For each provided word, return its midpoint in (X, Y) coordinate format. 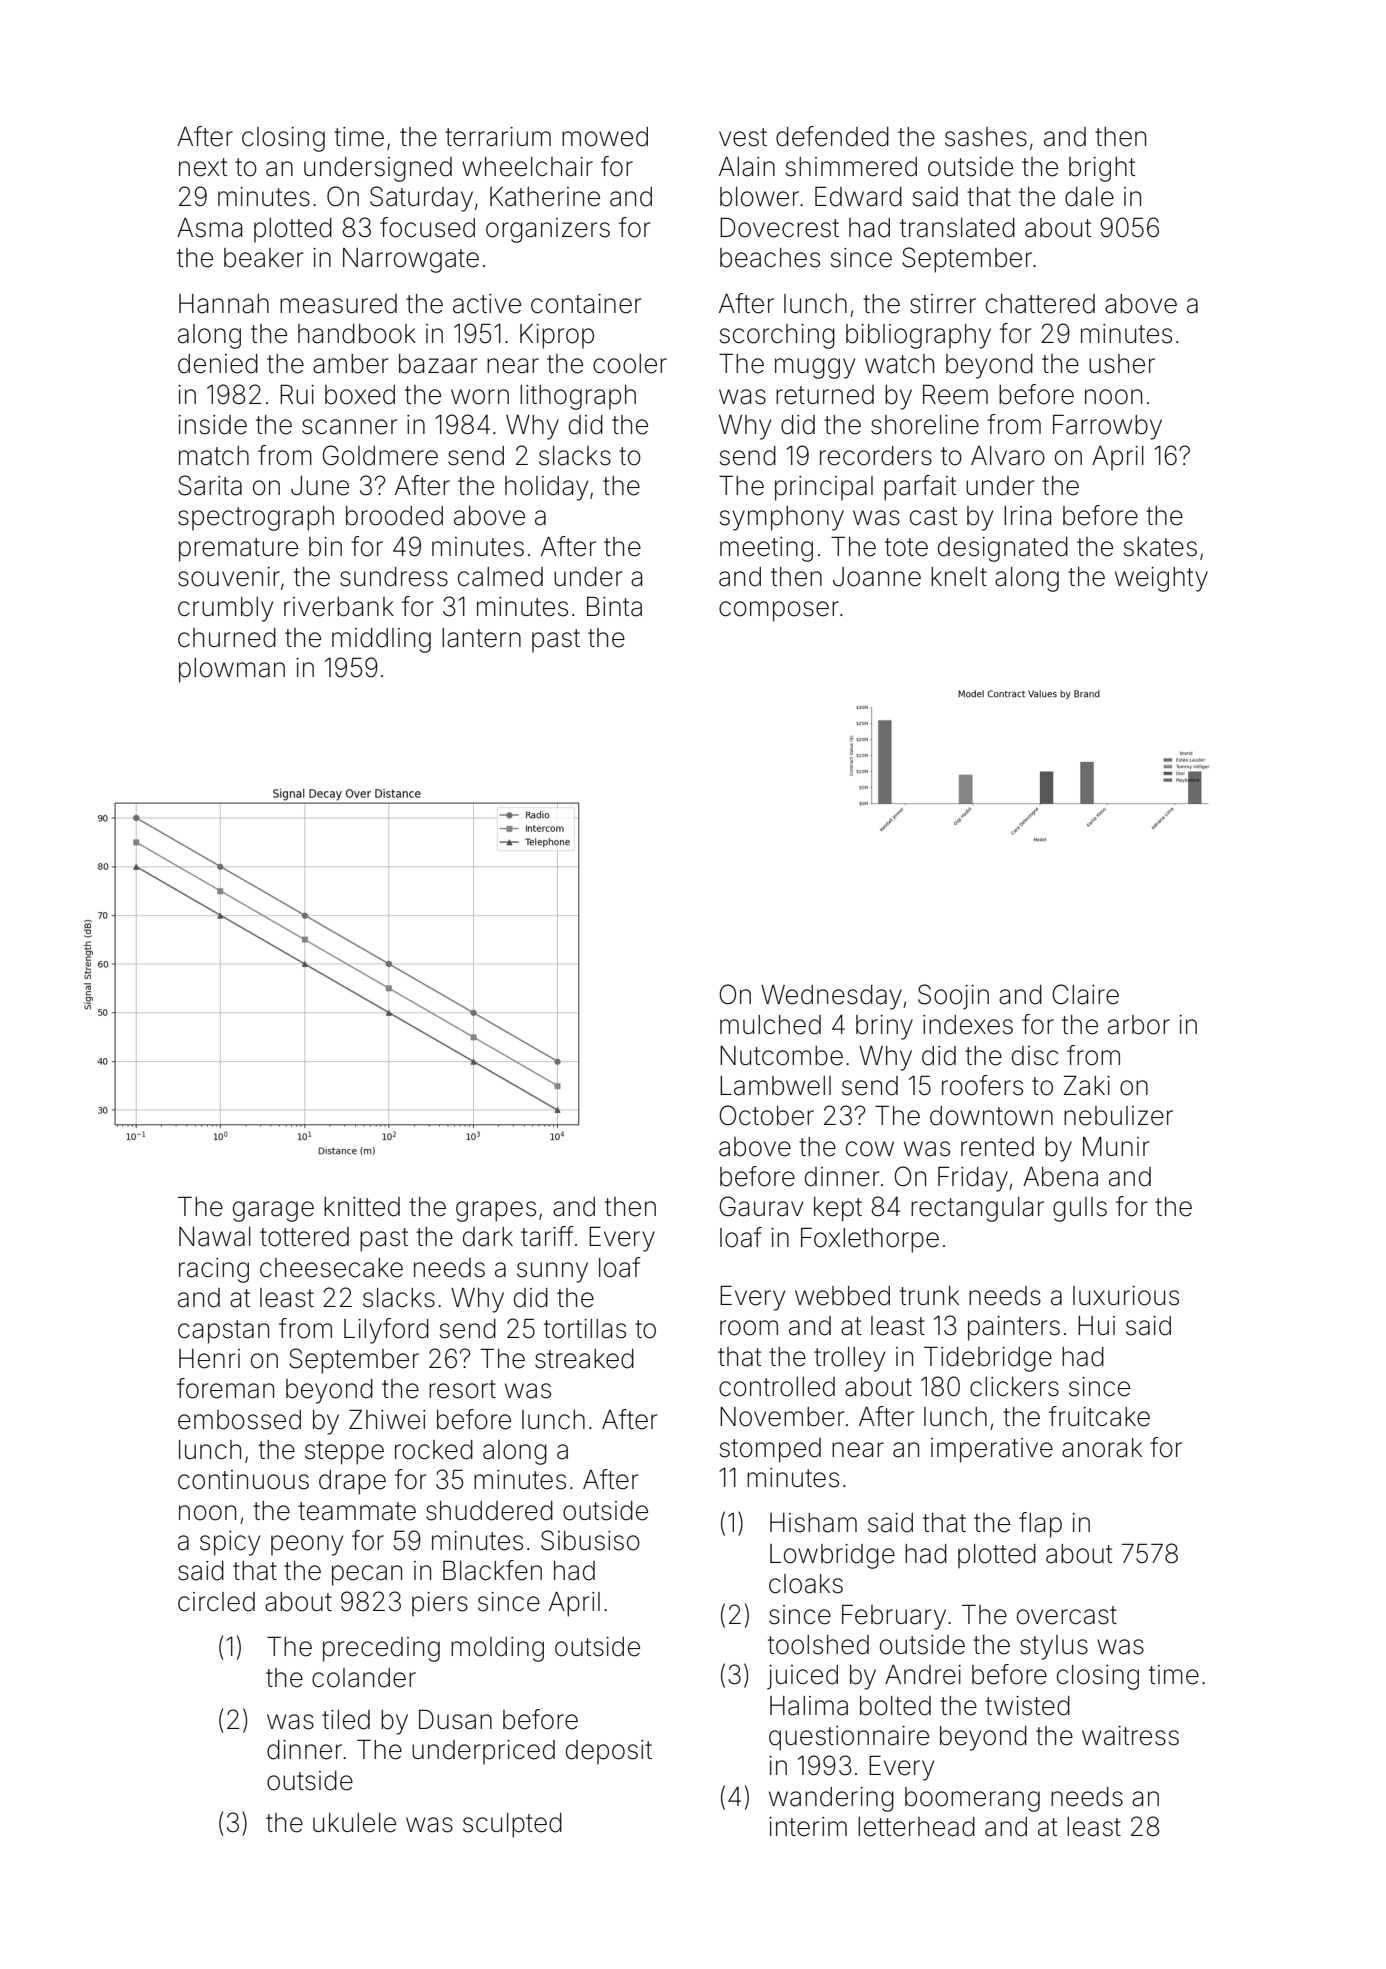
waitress (1130, 1736)
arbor (1139, 1025)
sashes (986, 137)
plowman (232, 670)
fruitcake (1099, 1416)
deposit (609, 1752)
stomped (770, 1450)
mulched (770, 1025)
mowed (605, 137)
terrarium (498, 137)
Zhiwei (387, 1420)
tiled (346, 1720)
